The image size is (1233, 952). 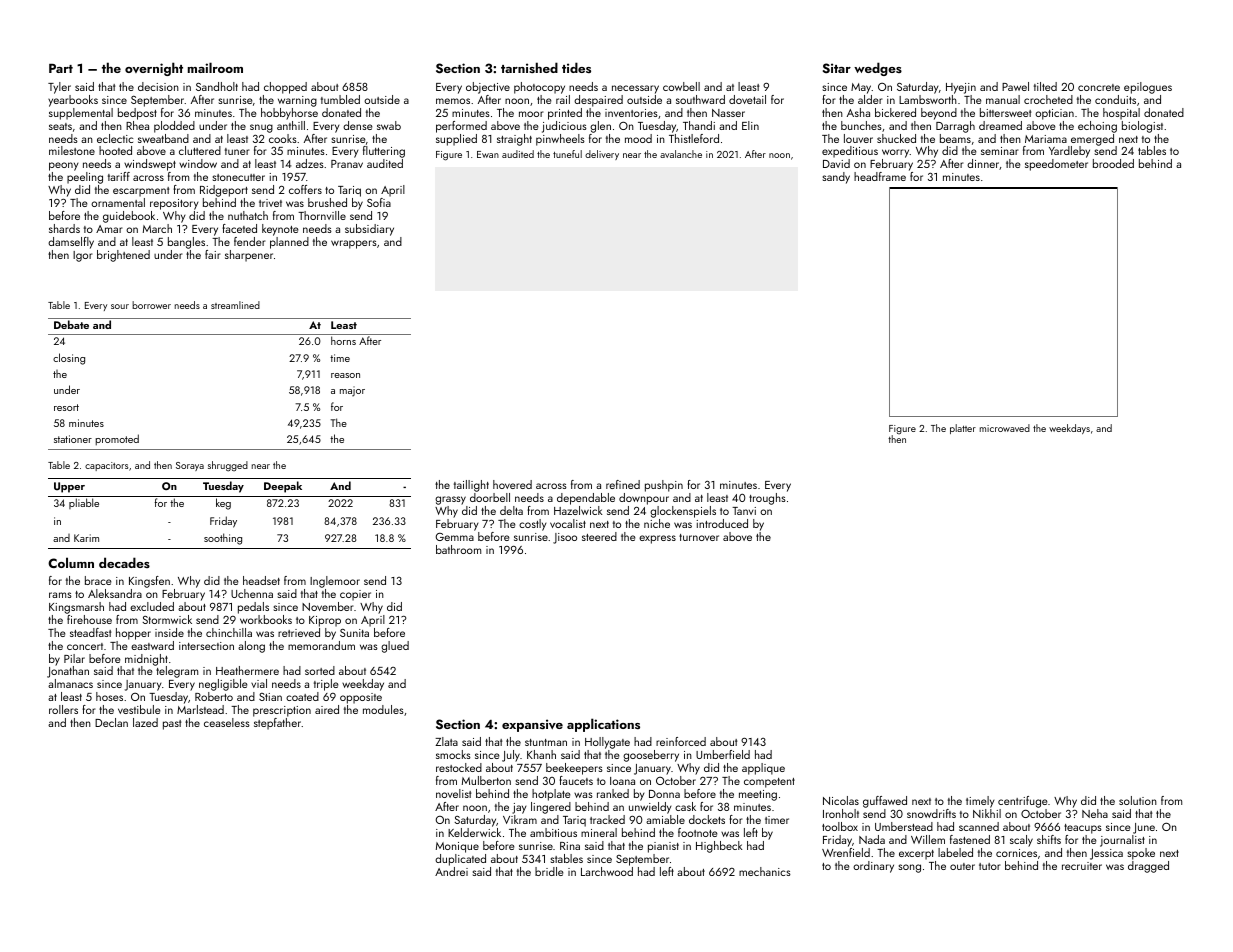 I want to click on sandy, so click(x=836, y=178).
